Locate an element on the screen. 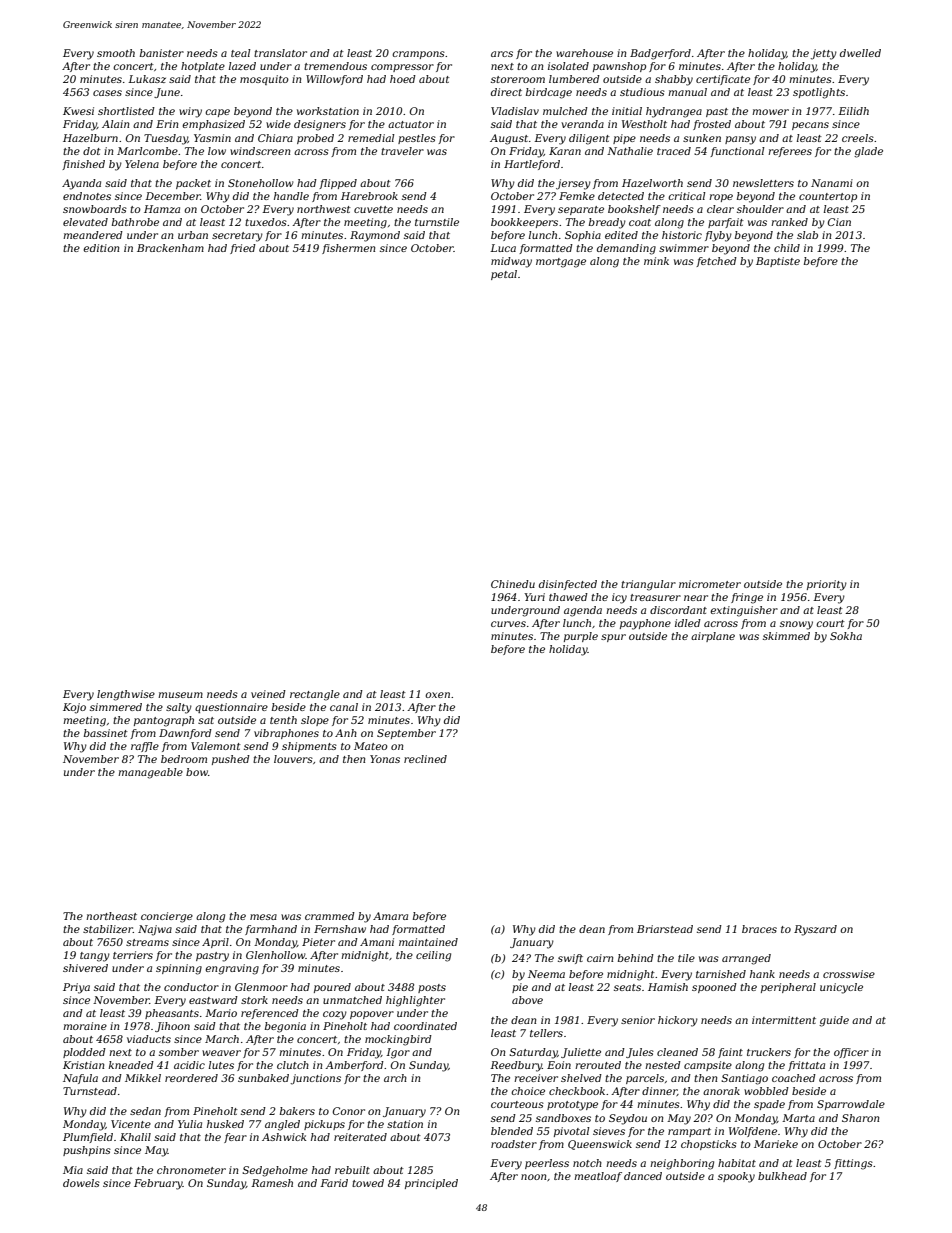 Image resolution: width=952 pixels, height=1233 pixels. arcs is located at coordinates (502, 54).
